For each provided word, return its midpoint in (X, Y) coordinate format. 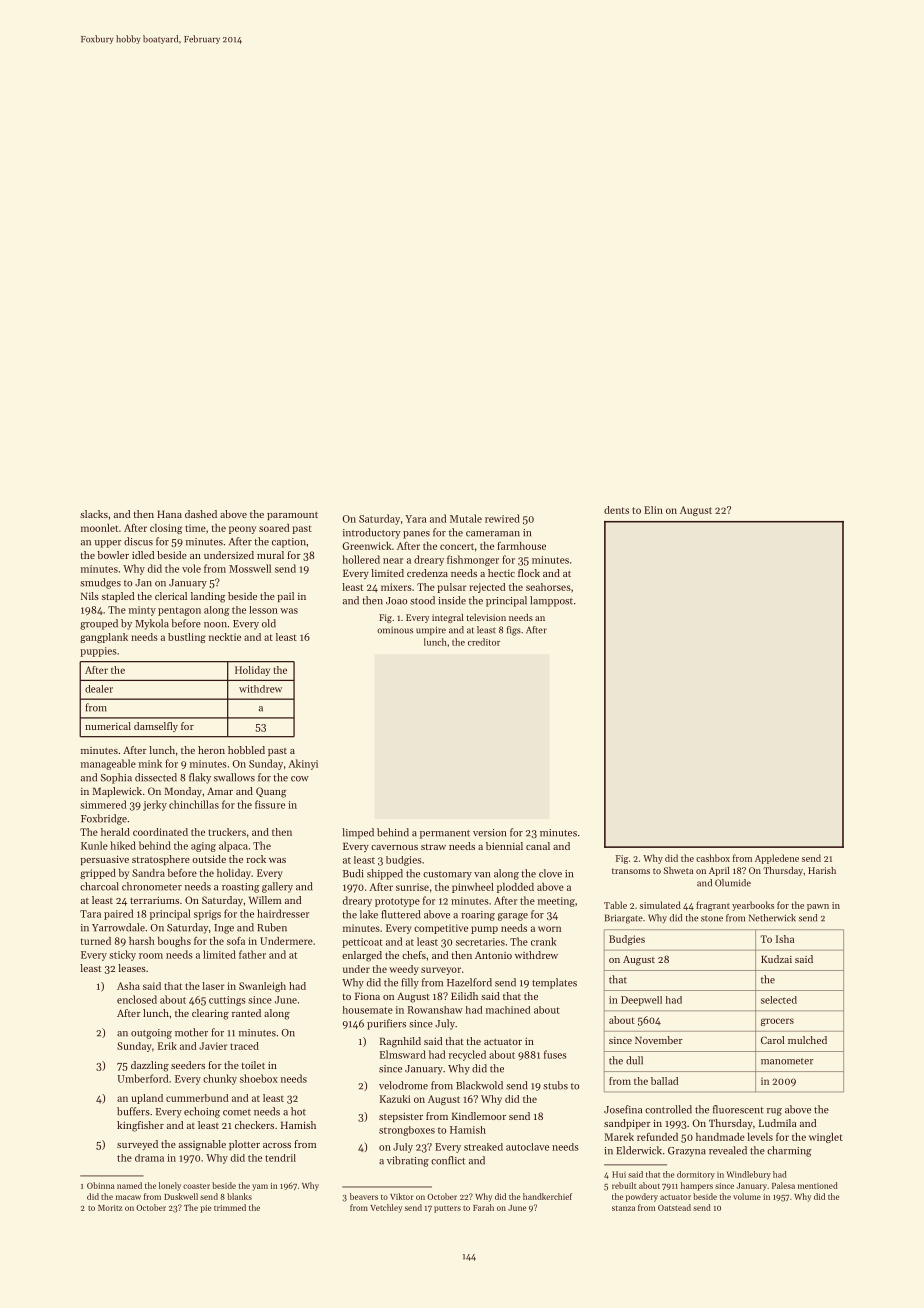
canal (538, 846)
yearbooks (753, 906)
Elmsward (403, 1054)
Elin (653, 510)
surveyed (137, 1145)
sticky (122, 955)
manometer (787, 1061)
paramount (292, 516)
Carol (773, 1040)
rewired (502, 518)
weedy (404, 970)
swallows (234, 777)
